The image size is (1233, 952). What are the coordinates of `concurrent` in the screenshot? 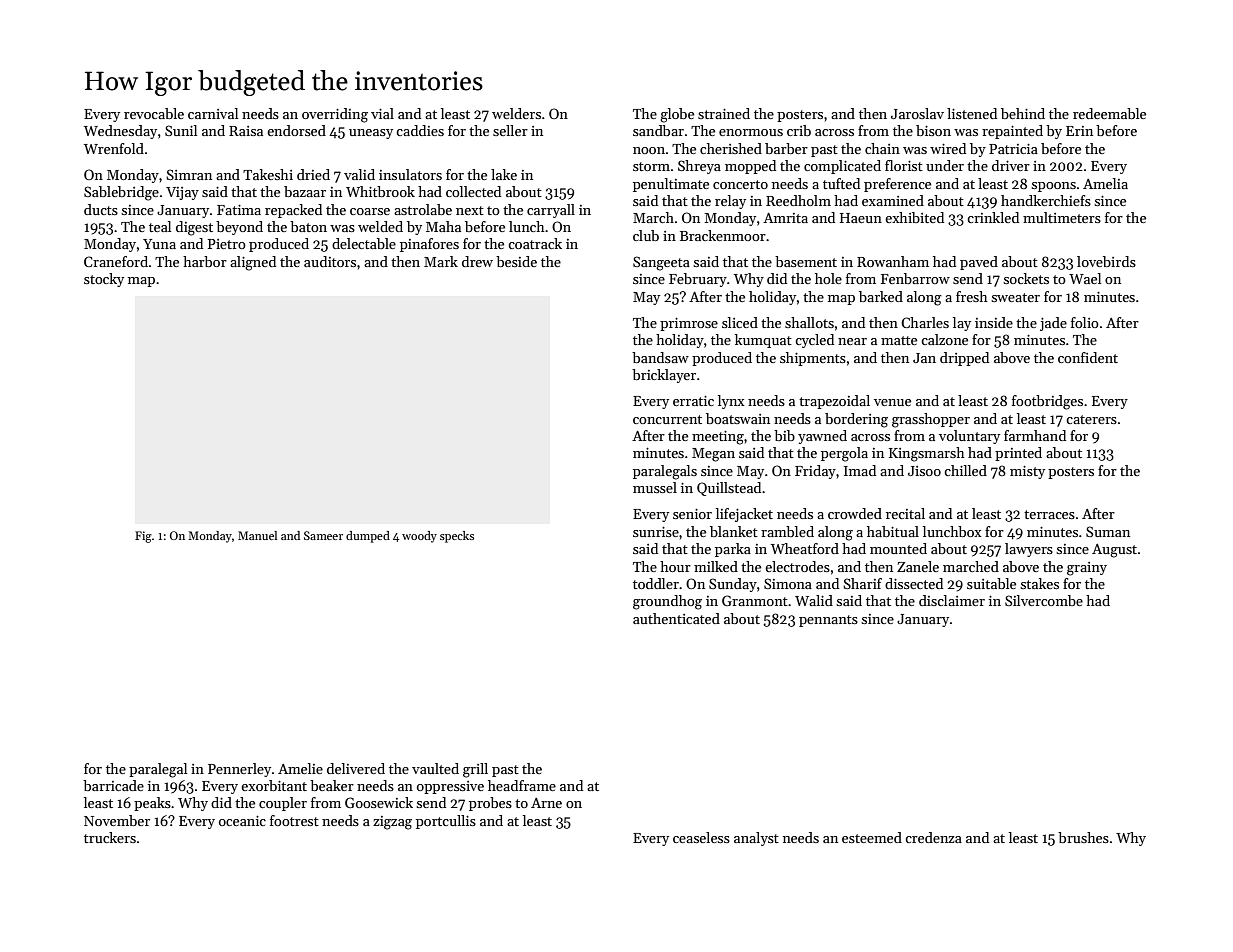 It's located at (667, 419).
